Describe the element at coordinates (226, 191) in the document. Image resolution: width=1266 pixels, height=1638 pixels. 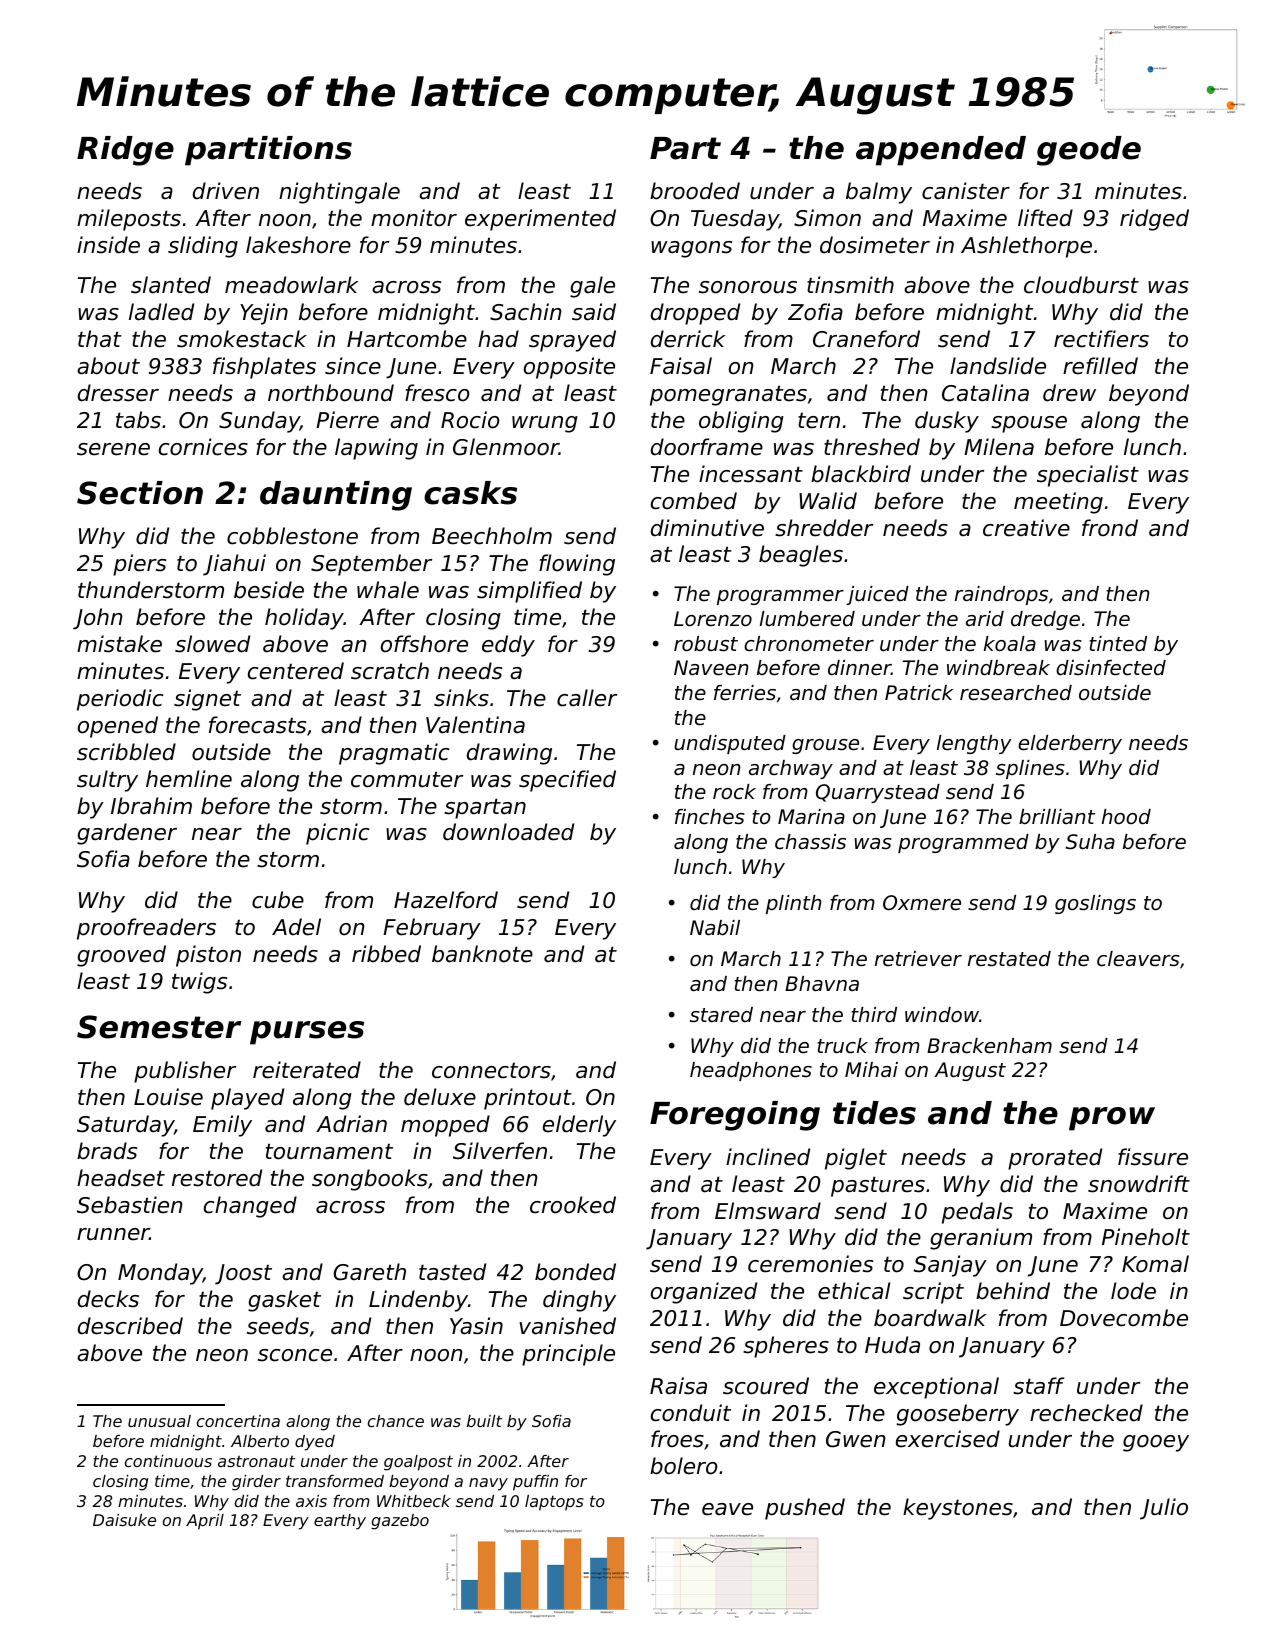
I see `driven` at that location.
